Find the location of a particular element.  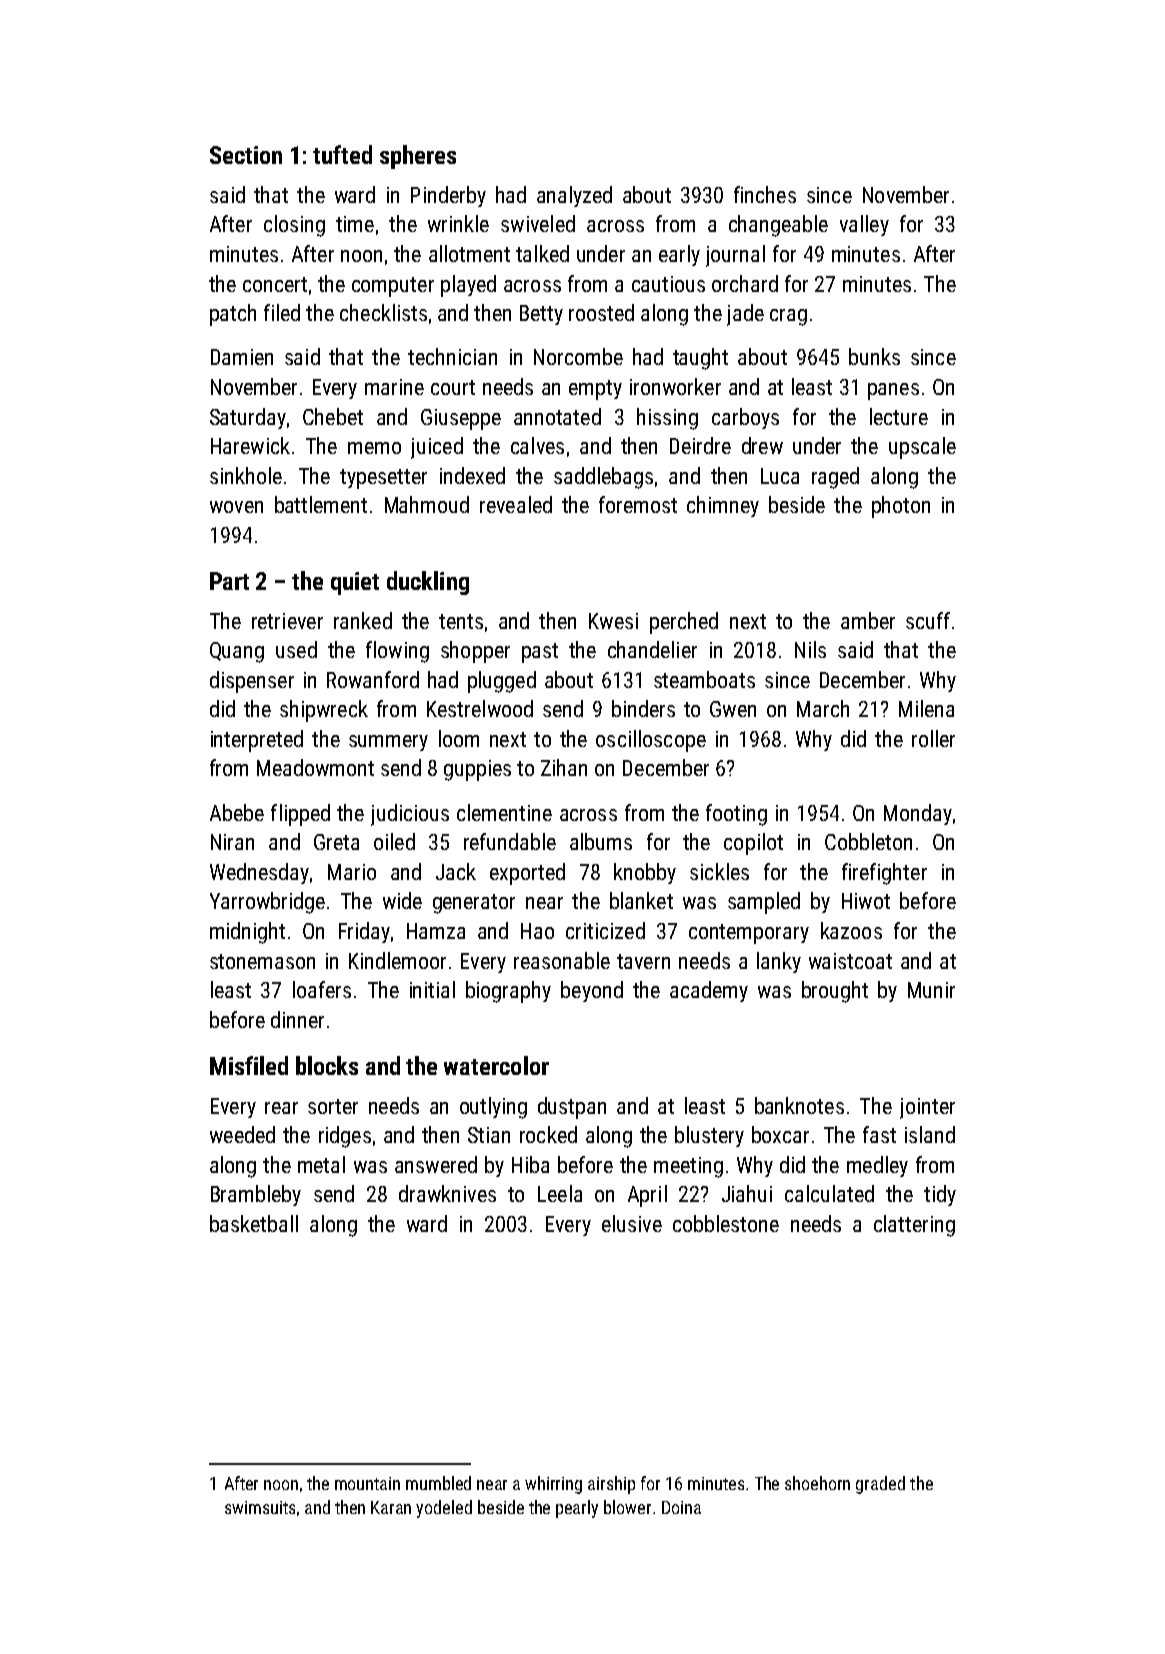

Cobbleton is located at coordinates (868, 841).
